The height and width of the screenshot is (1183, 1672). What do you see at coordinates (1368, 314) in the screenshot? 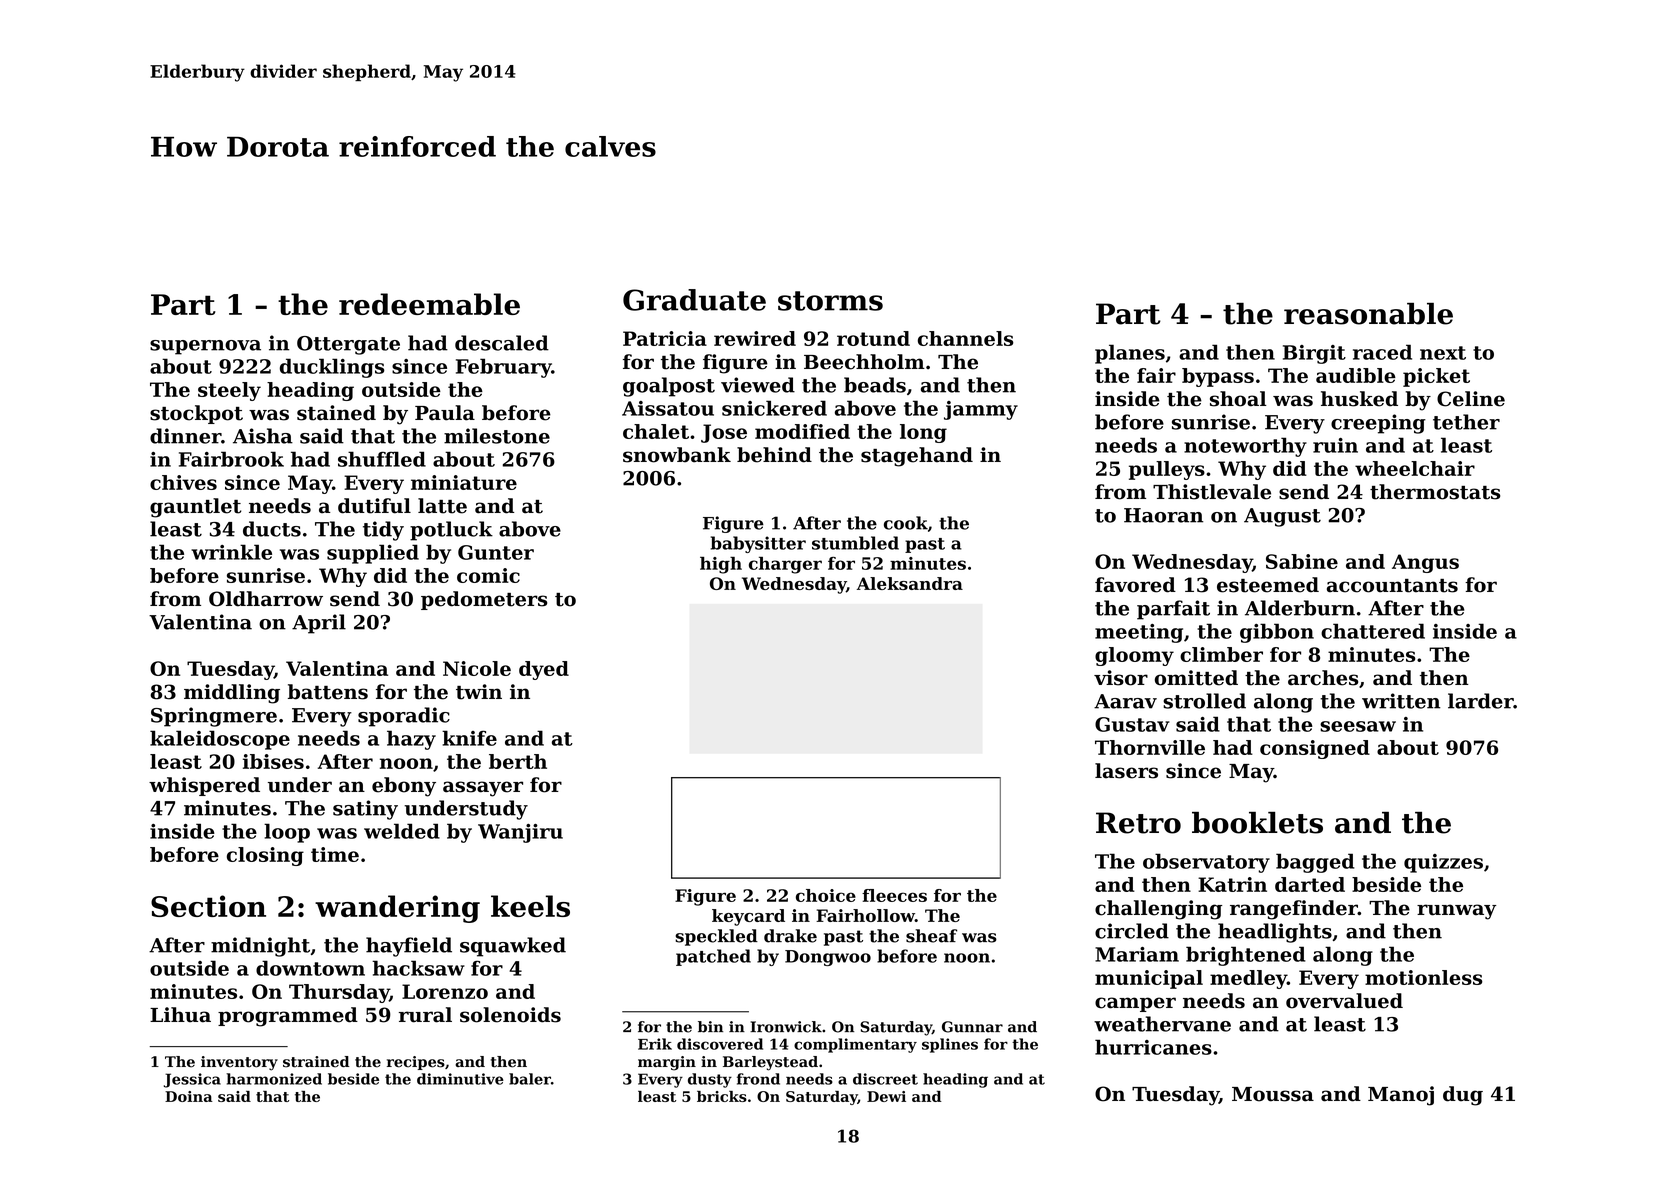
I see `reasonable` at bounding box center [1368, 314].
